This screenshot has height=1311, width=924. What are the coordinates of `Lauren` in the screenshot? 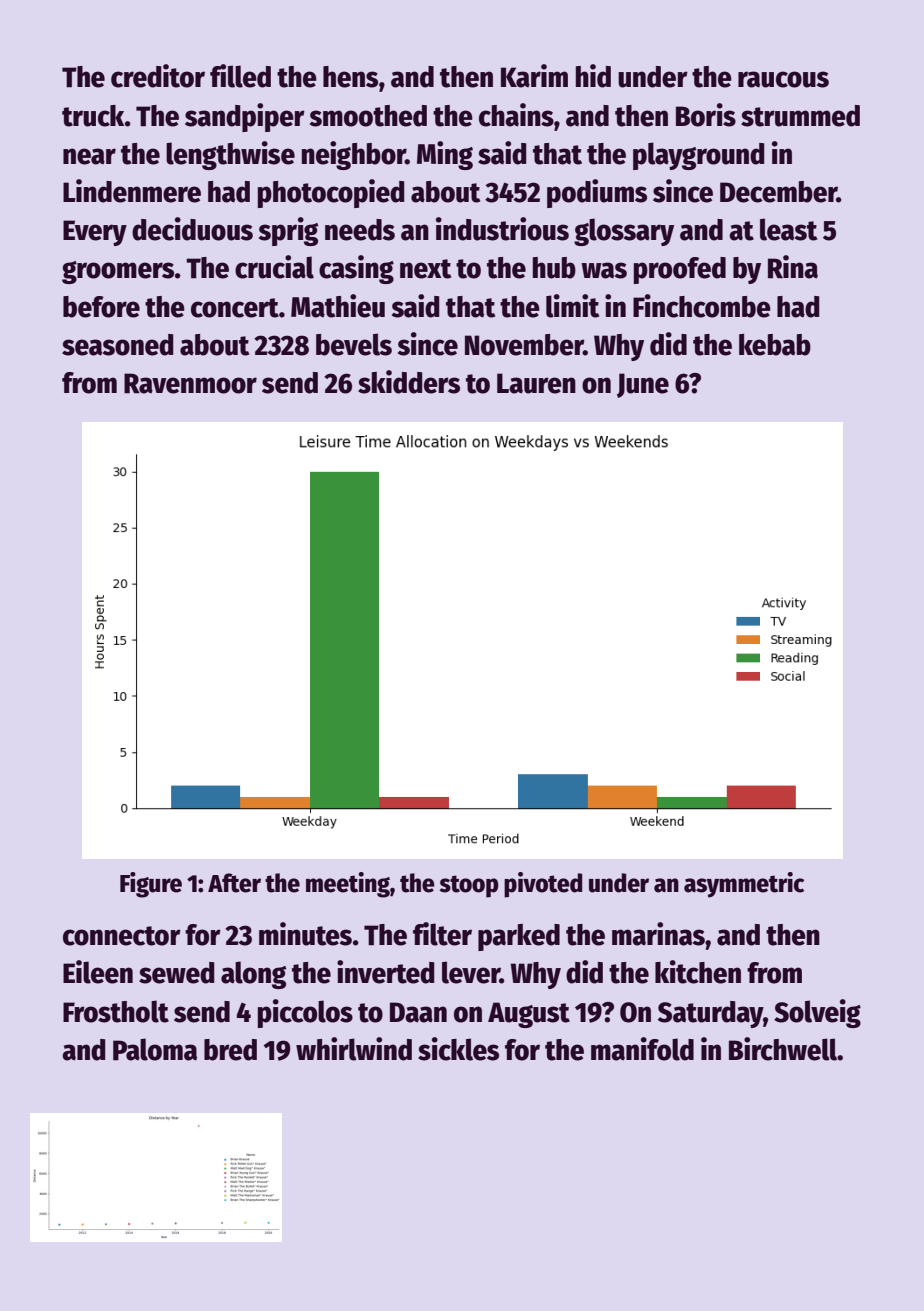 It's located at (536, 383).
